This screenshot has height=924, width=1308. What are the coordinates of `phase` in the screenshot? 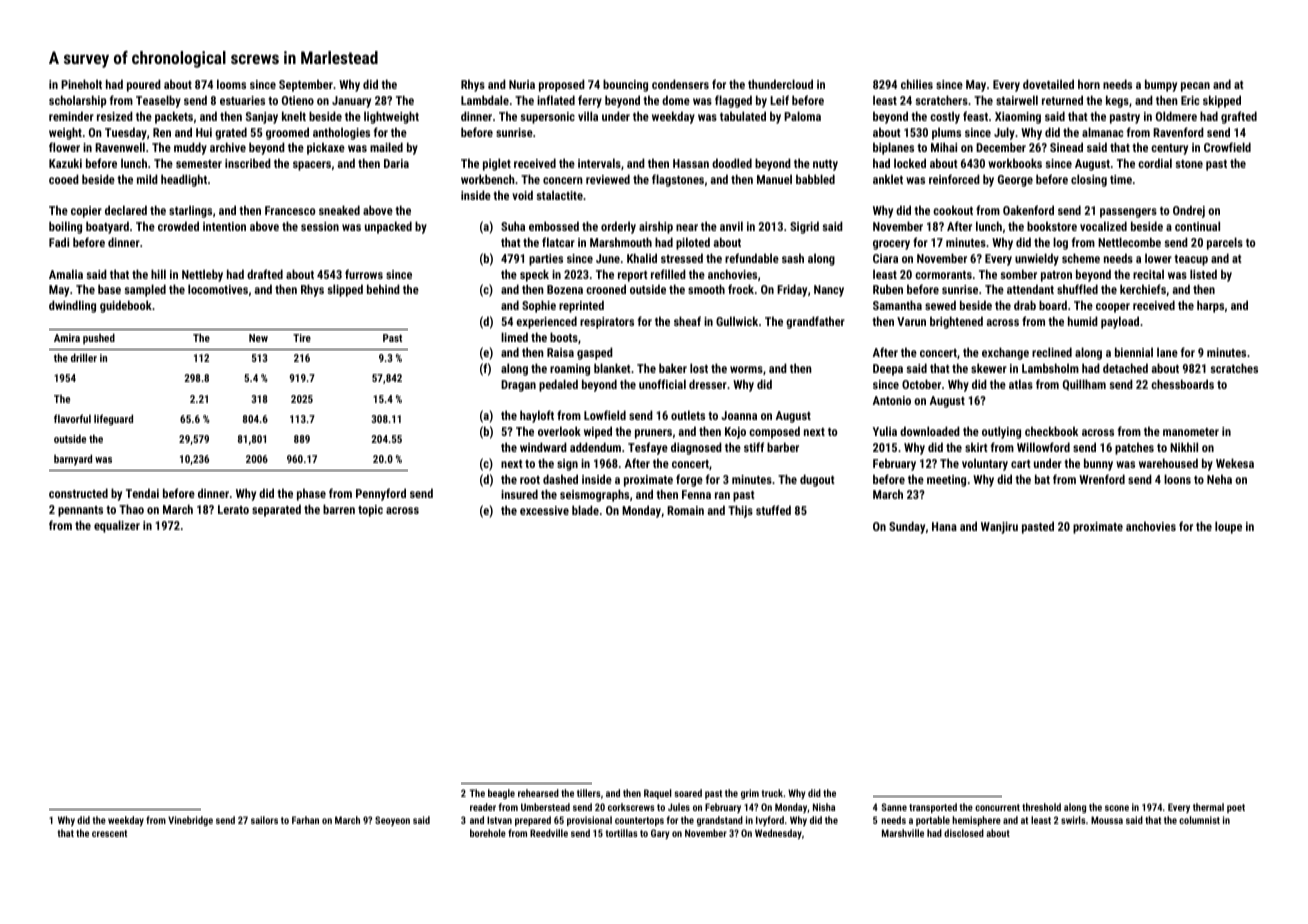 It's located at (311, 494).
